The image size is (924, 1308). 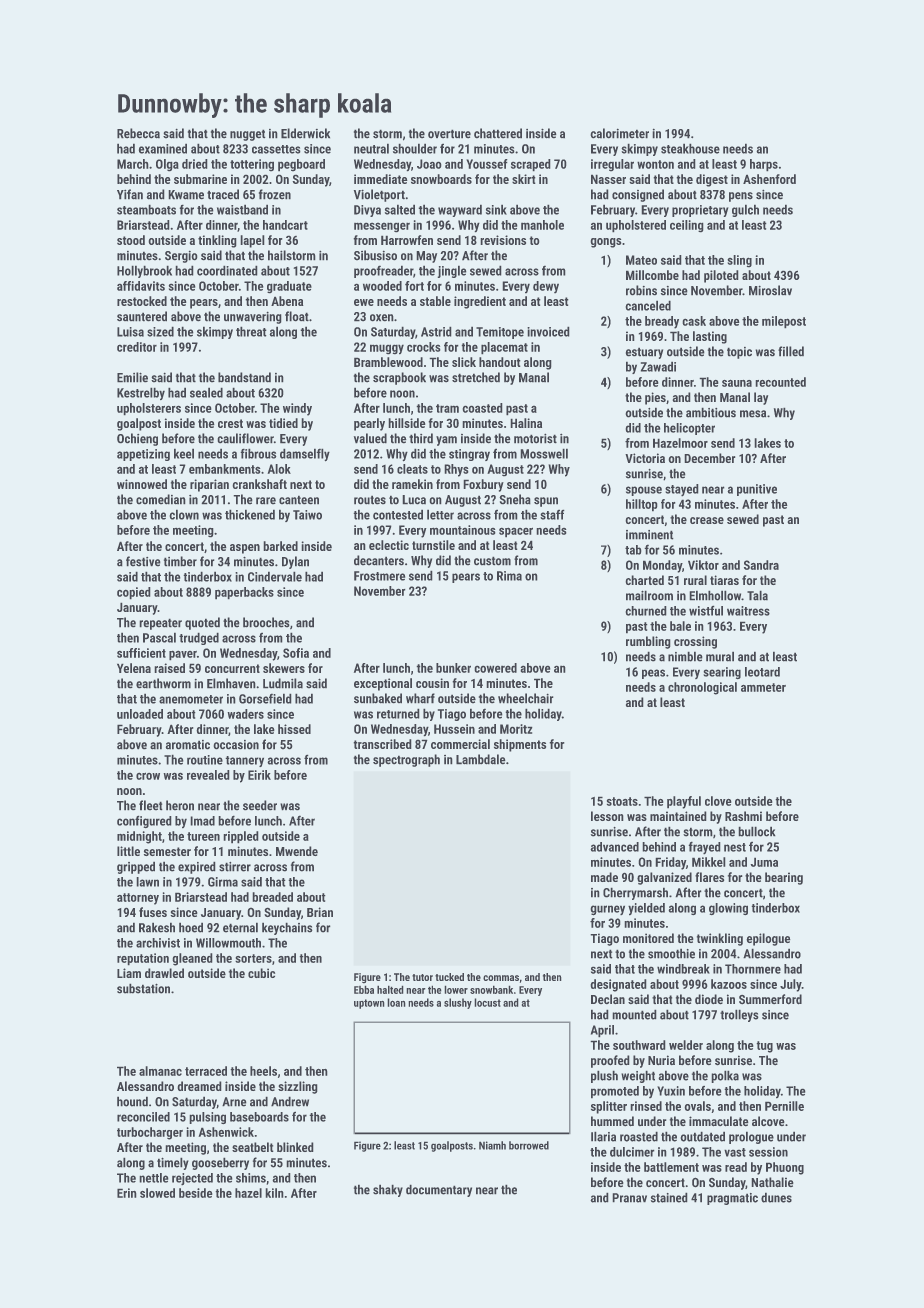 I want to click on timber, so click(x=180, y=561).
